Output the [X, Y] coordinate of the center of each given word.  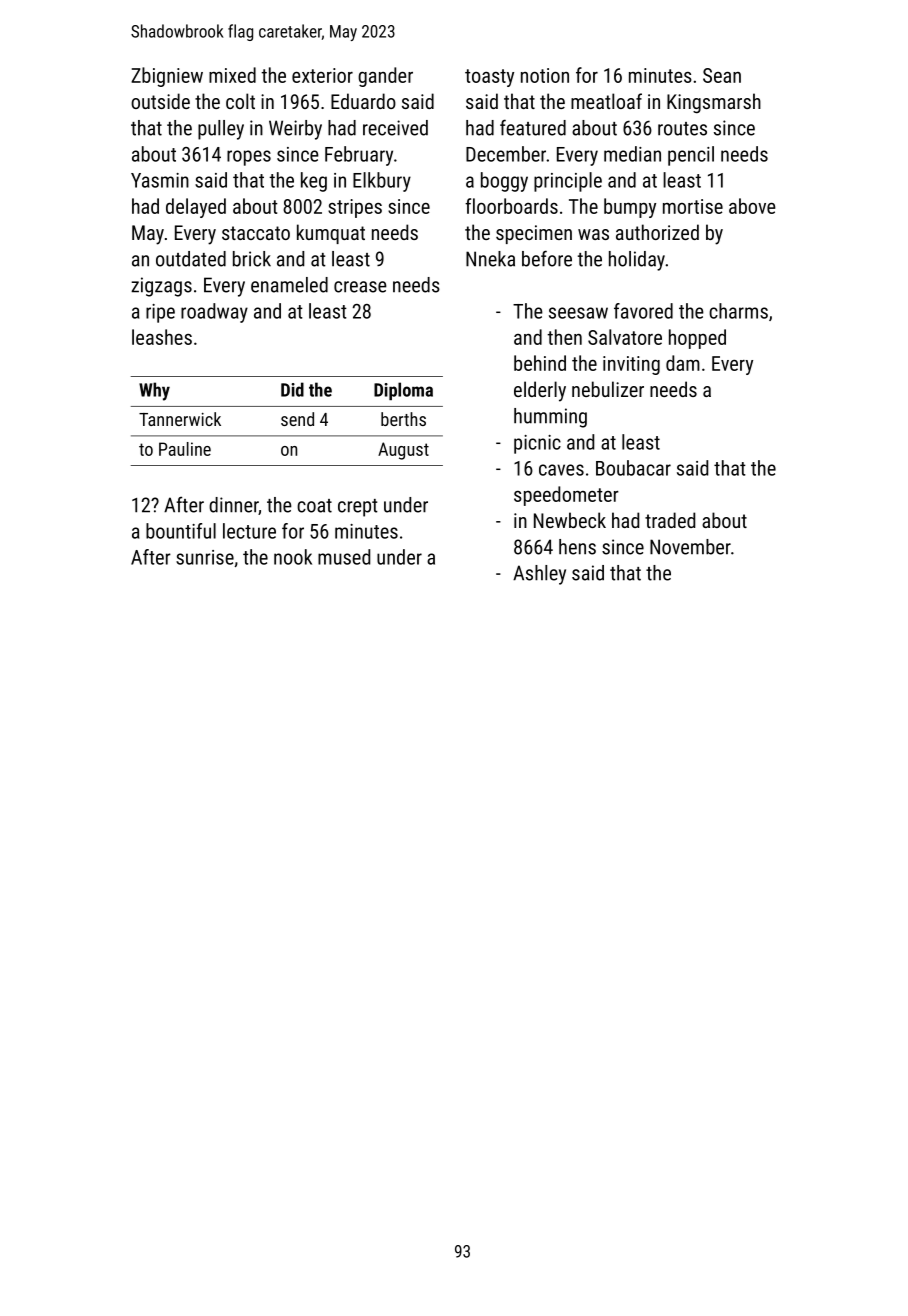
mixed [232, 75]
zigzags [161, 287]
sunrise [205, 557]
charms [738, 311]
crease [360, 287]
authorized [657, 232]
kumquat [331, 234]
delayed [196, 208]
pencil [691, 156]
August [403, 451]
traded [670, 520]
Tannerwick [180, 419]
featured [533, 127]
